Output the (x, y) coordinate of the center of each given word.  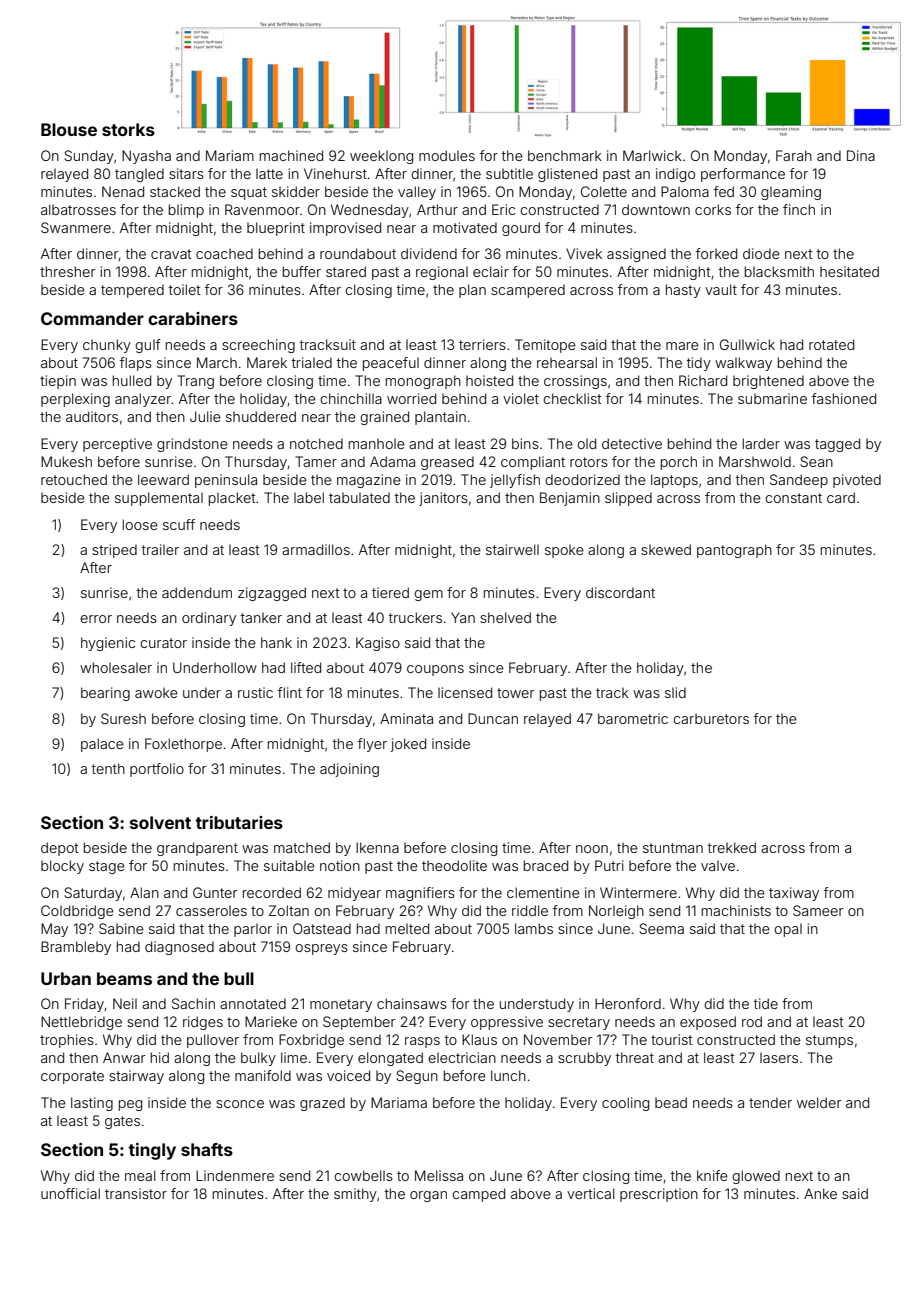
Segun (417, 1077)
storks (128, 129)
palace (102, 745)
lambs (534, 928)
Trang (195, 382)
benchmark (565, 155)
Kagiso (378, 644)
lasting (92, 1104)
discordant (620, 592)
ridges (203, 1023)
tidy (699, 364)
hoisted (489, 380)
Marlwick (652, 155)
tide (766, 1003)
